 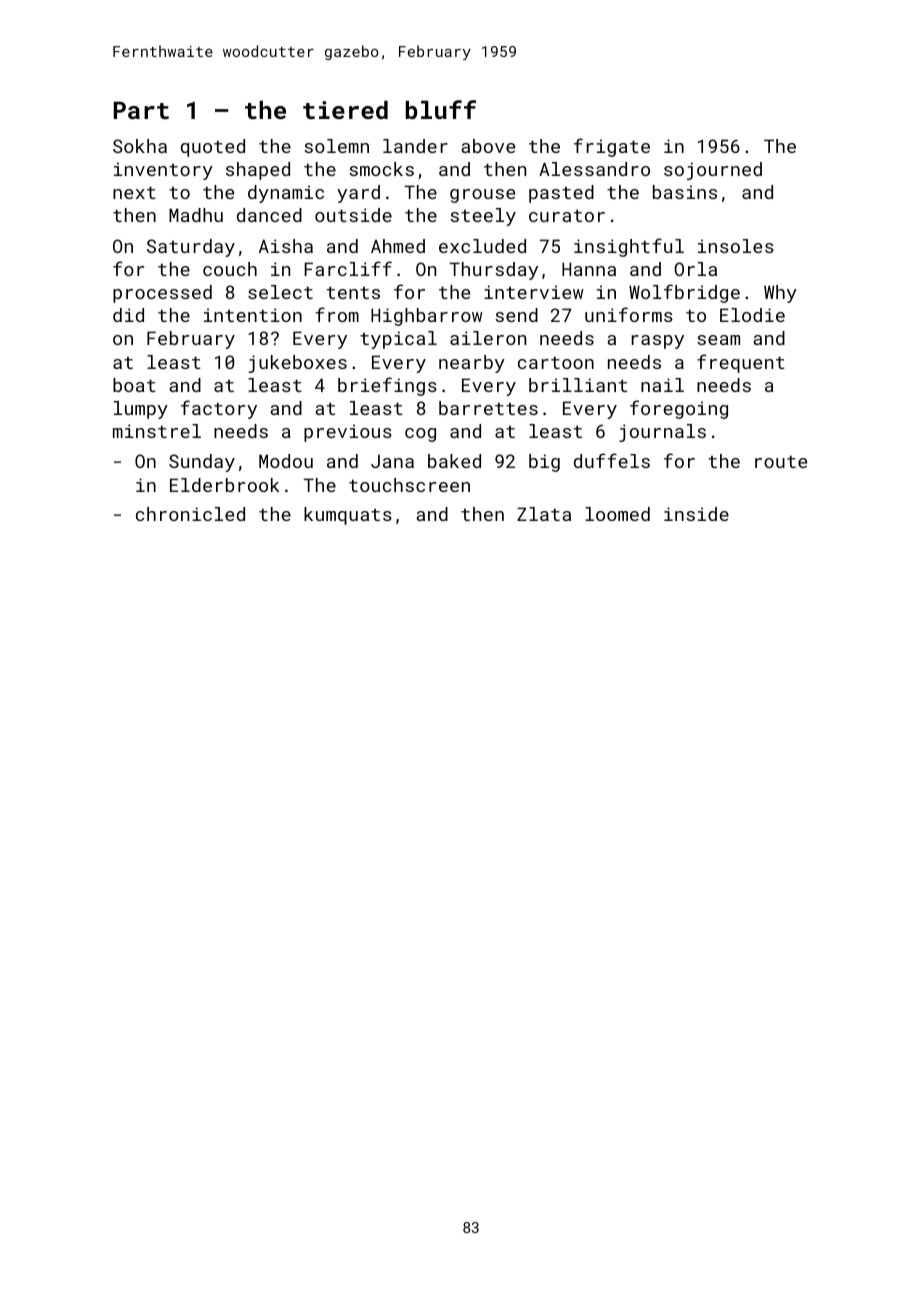 What do you see at coordinates (441, 109) in the document?
I see `bluff` at bounding box center [441, 109].
